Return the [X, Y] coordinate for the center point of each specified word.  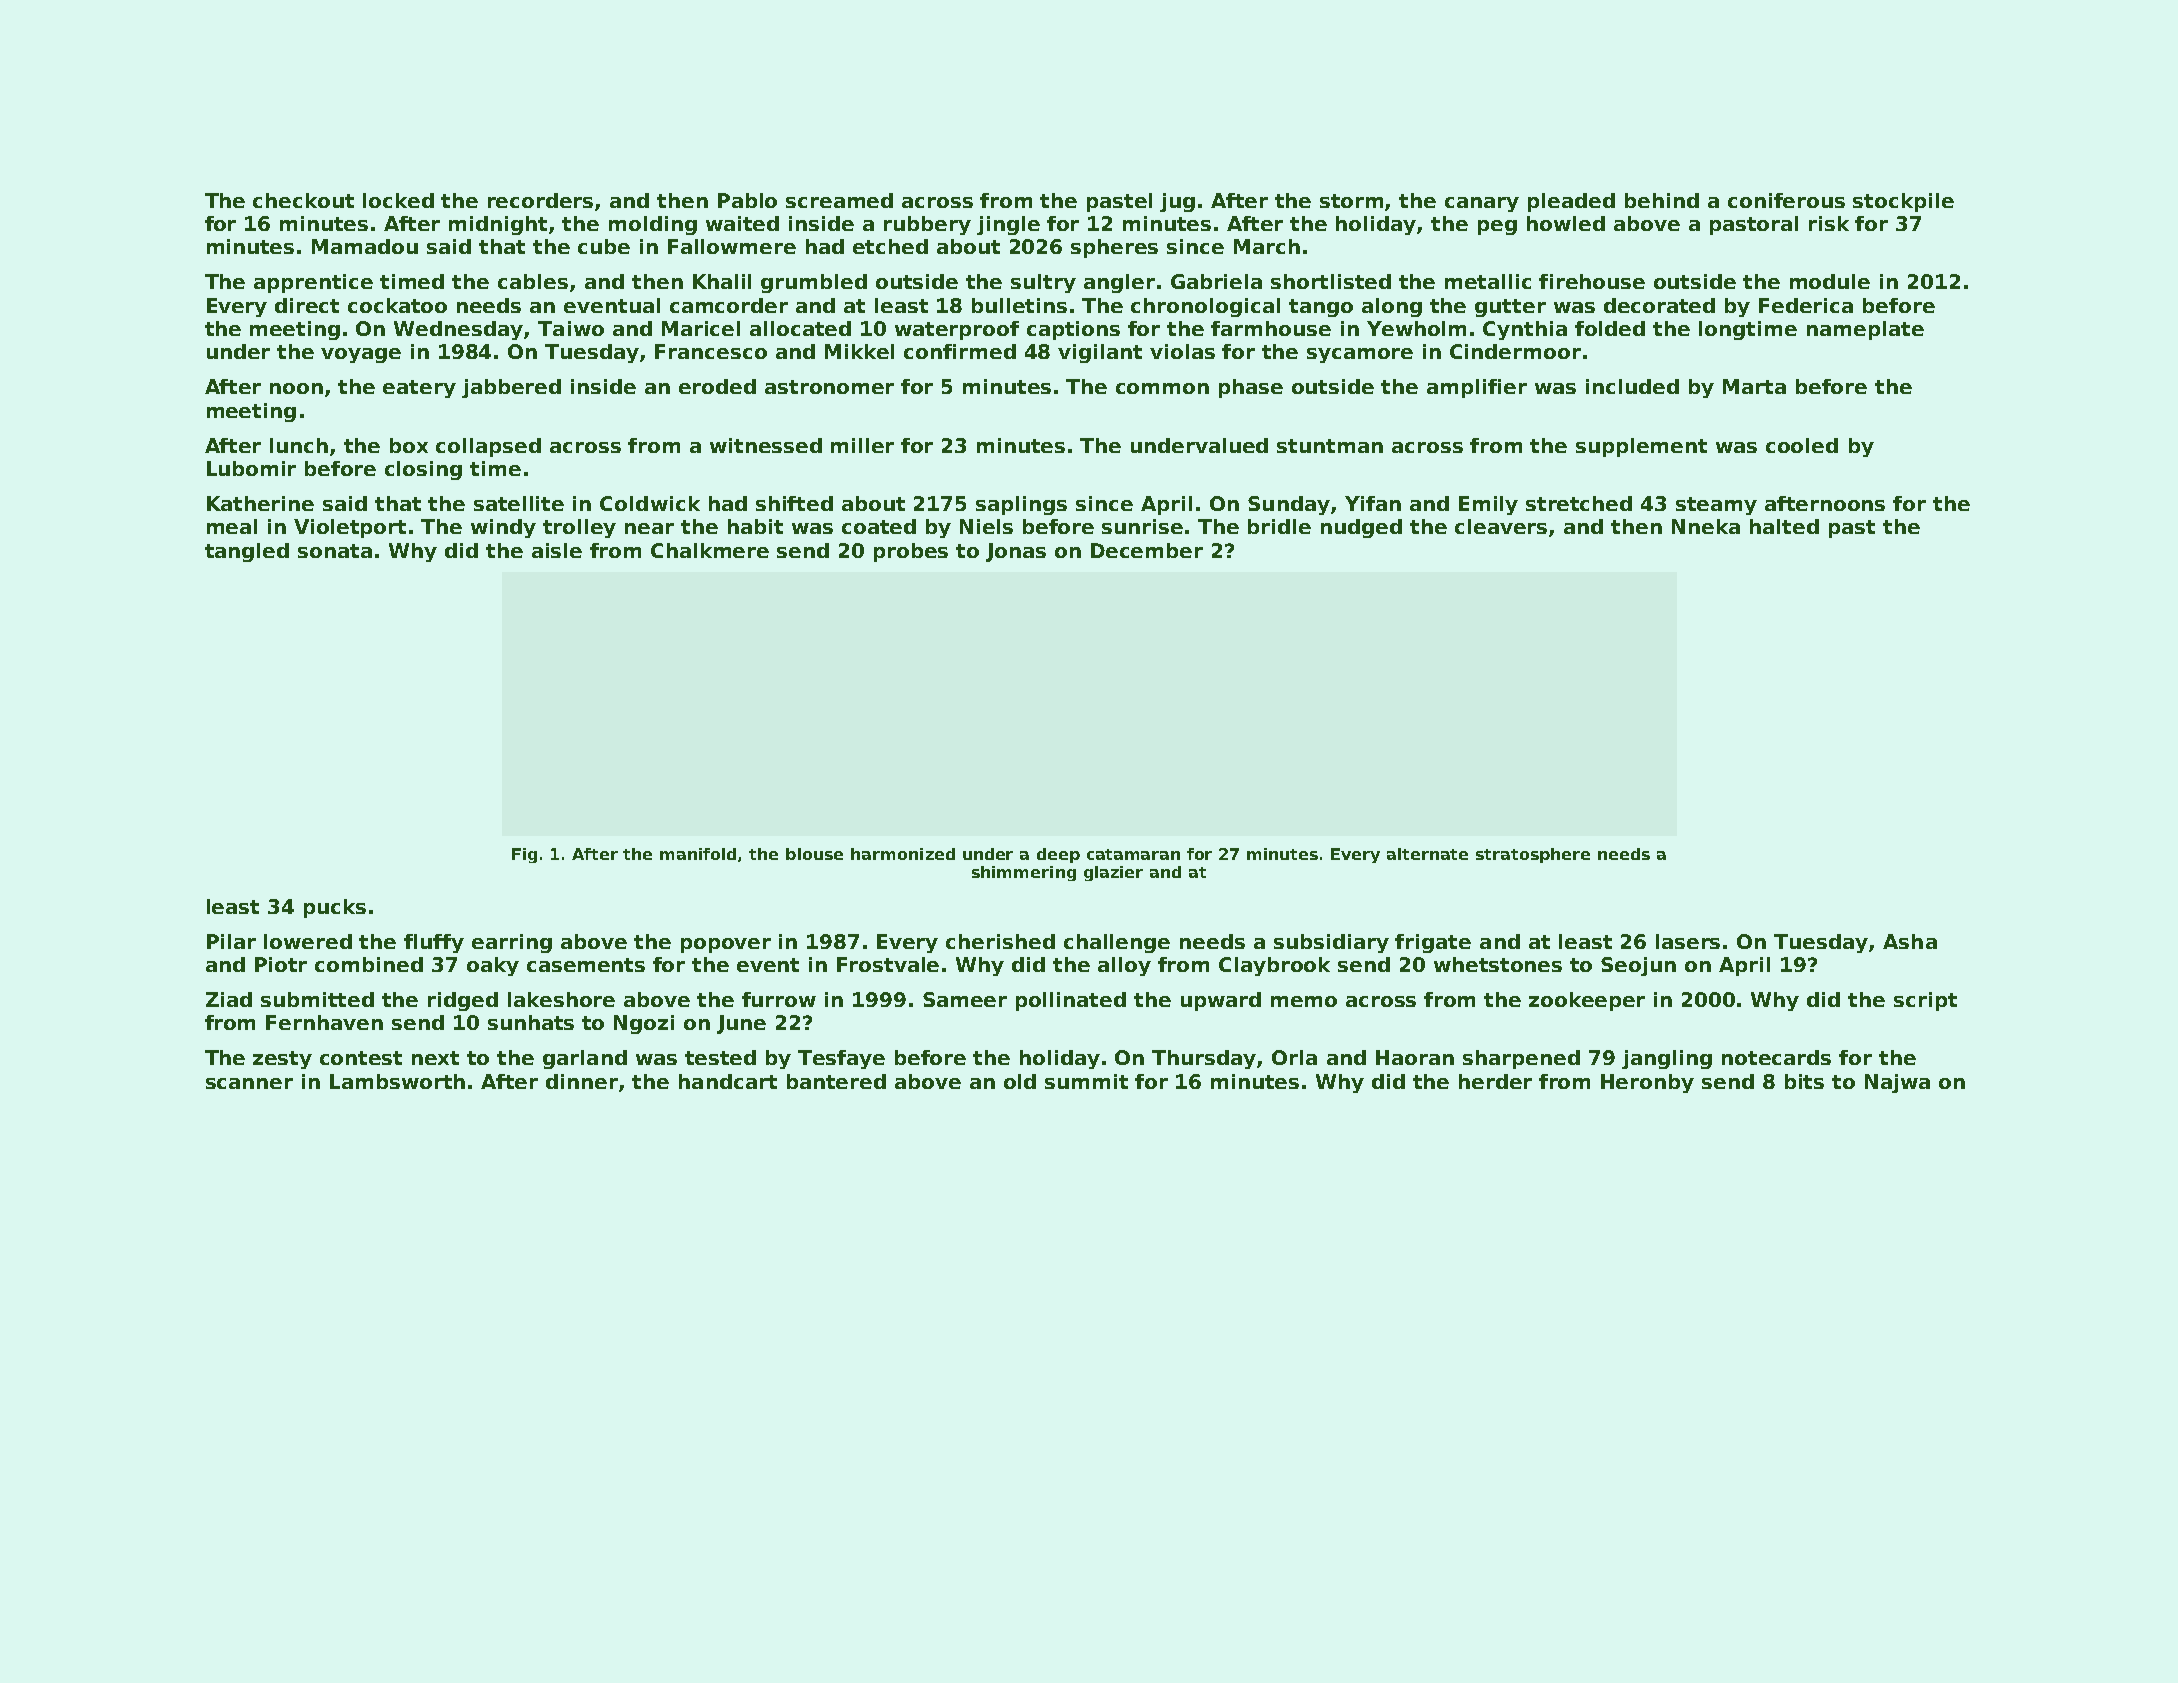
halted [1784, 526]
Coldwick [650, 503]
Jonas [1016, 552]
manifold [698, 854]
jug [1177, 202]
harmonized [903, 854]
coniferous [1786, 200]
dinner [582, 1081]
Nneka [1706, 526]
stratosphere [1533, 855]
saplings [1021, 505]
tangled [247, 552]
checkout [303, 200]
